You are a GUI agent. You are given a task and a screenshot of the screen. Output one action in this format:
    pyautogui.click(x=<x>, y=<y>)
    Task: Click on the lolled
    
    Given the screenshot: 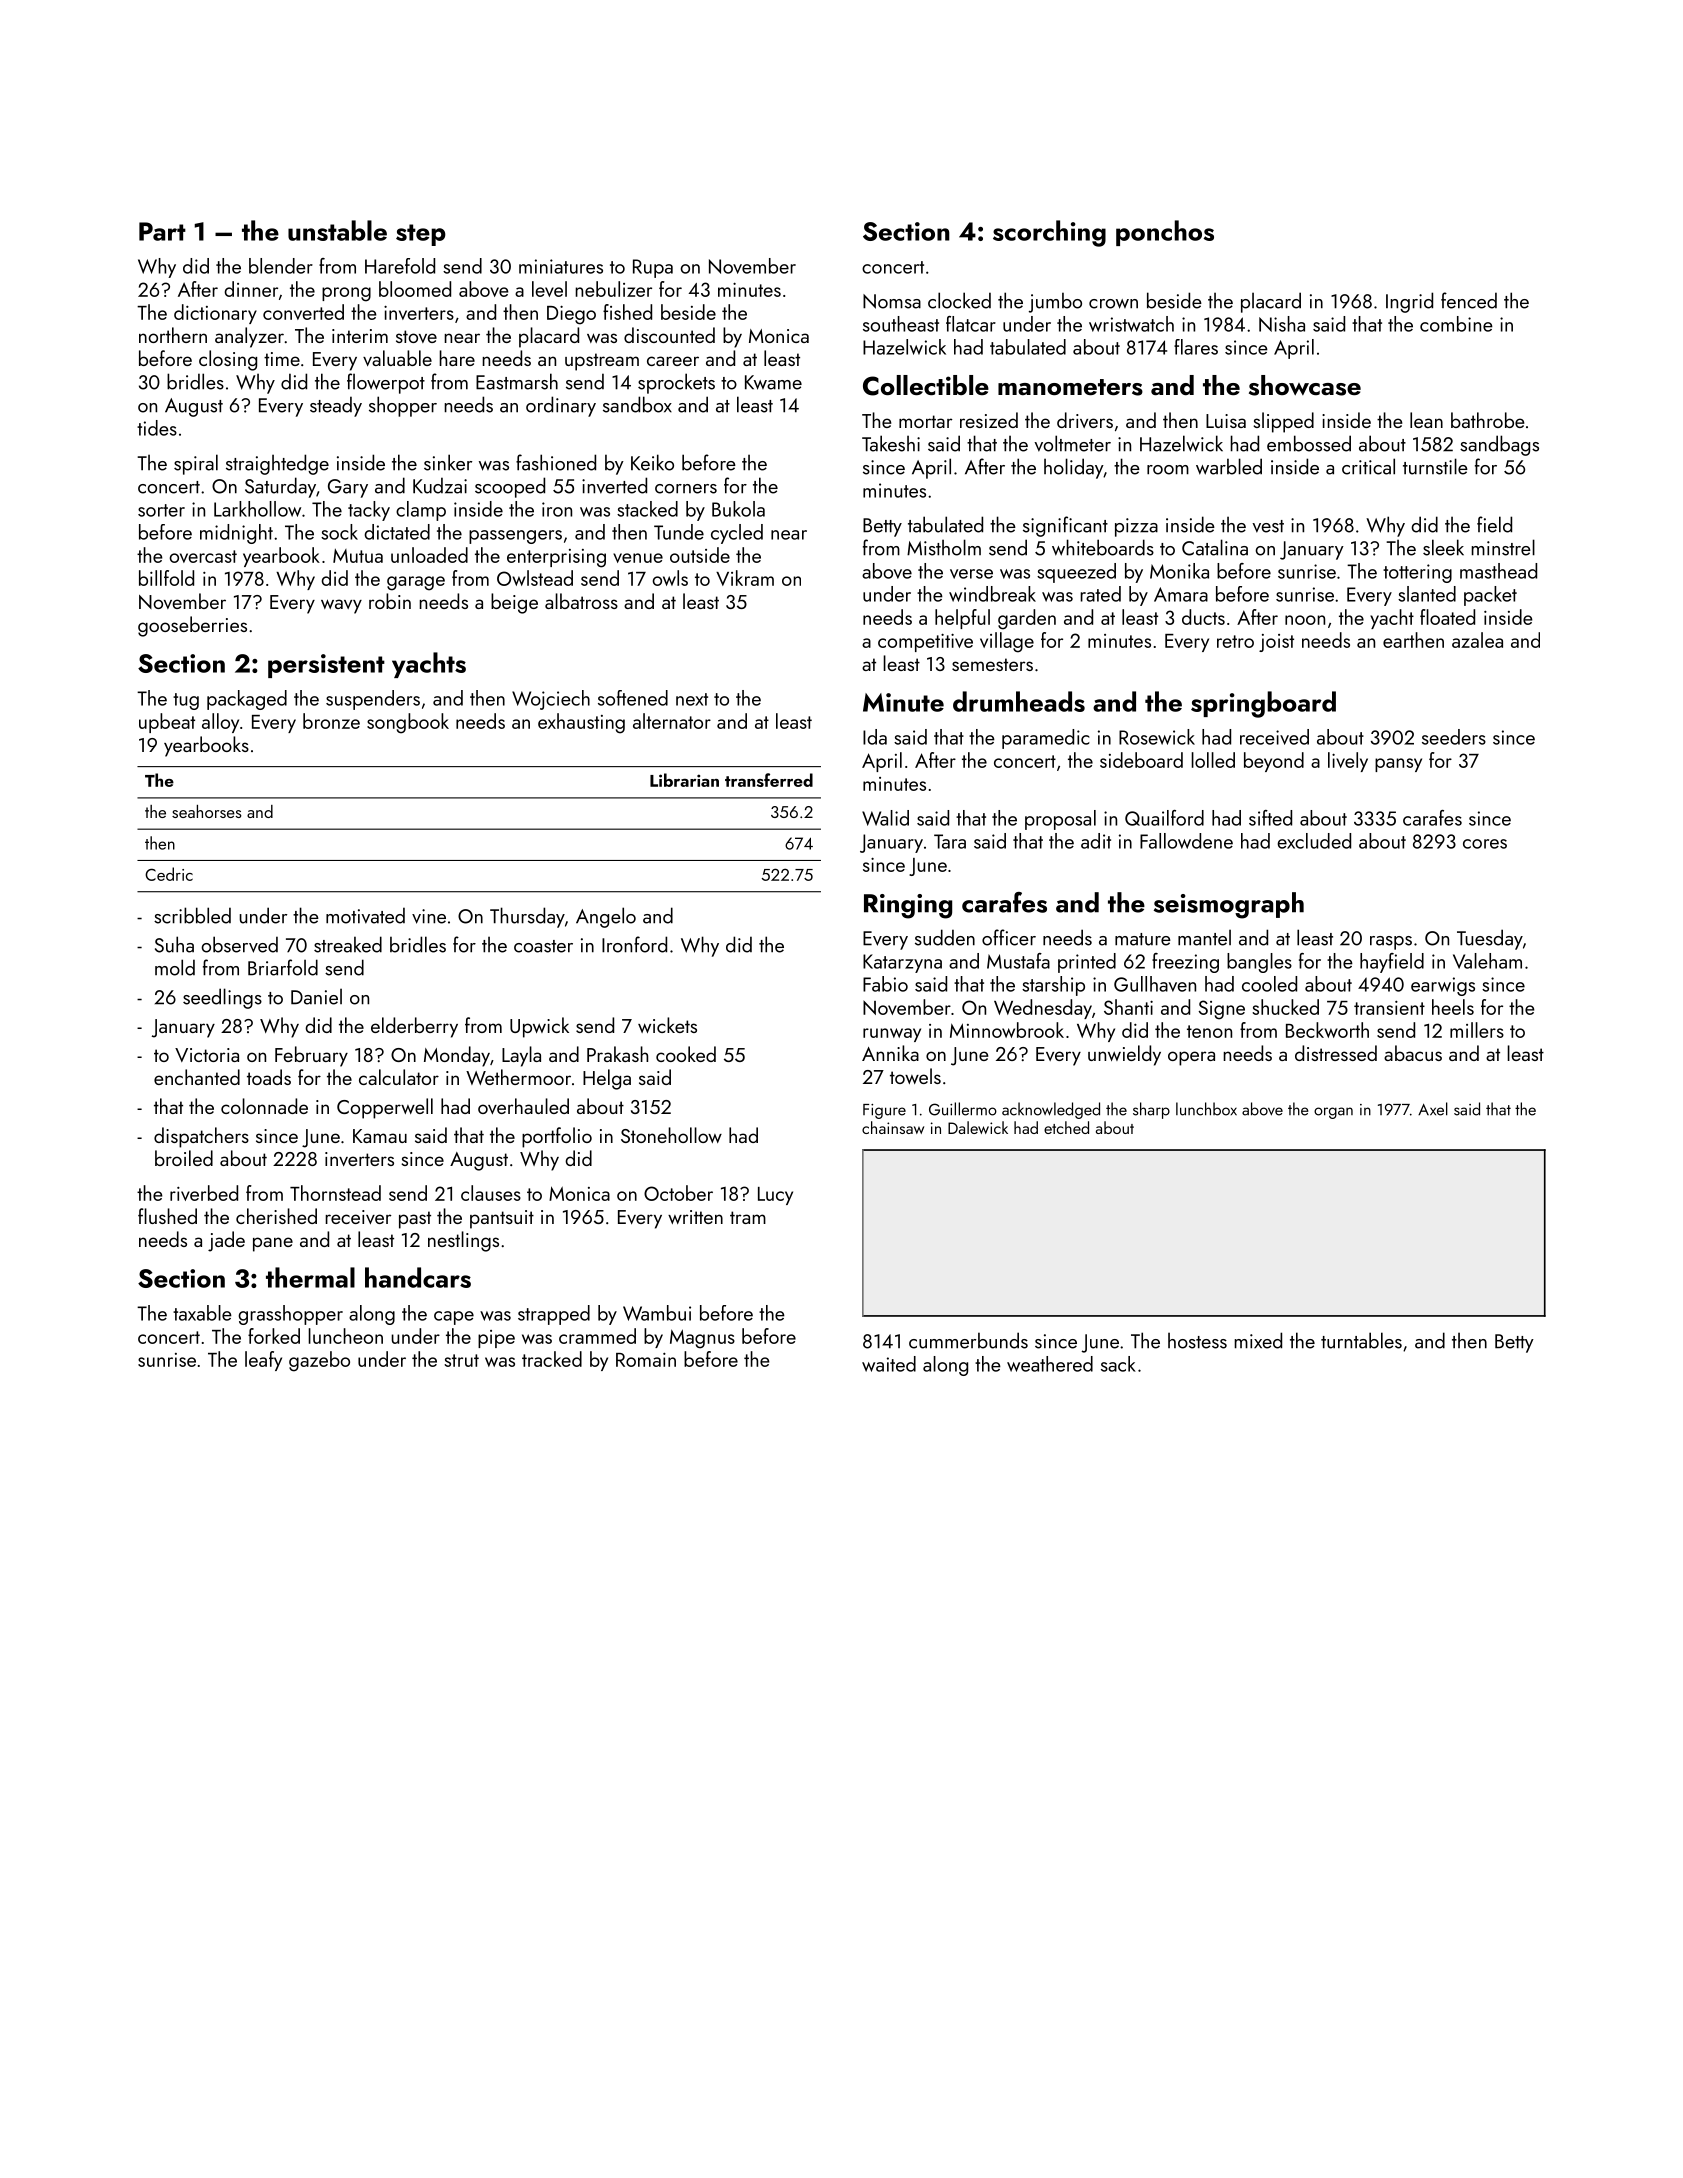 What is the action you would take?
    pyautogui.click(x=1213, y=760)
